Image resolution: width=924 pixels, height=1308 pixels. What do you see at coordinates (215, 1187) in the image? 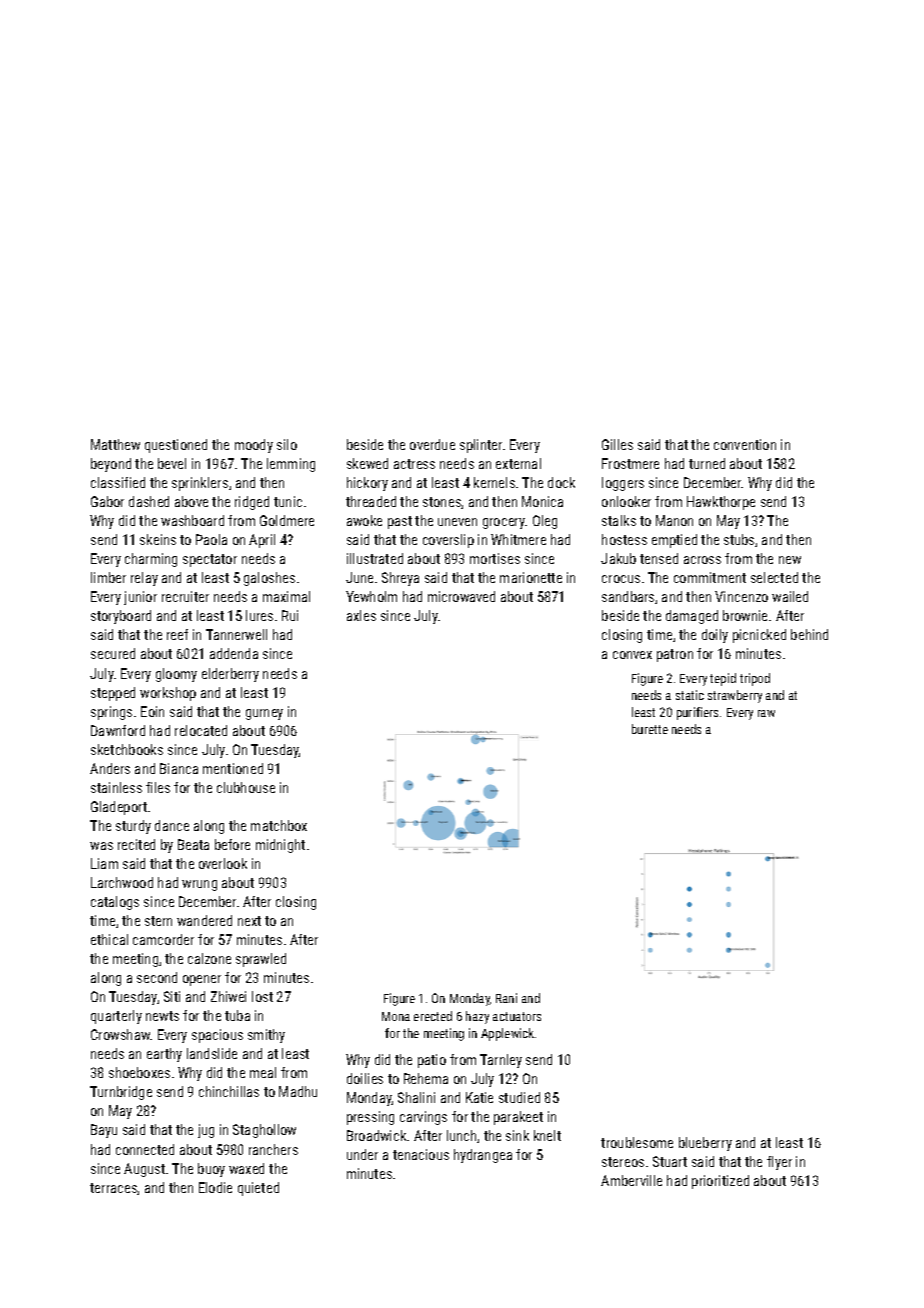
I see `Elodie` at bounding box center [215, 1187].
